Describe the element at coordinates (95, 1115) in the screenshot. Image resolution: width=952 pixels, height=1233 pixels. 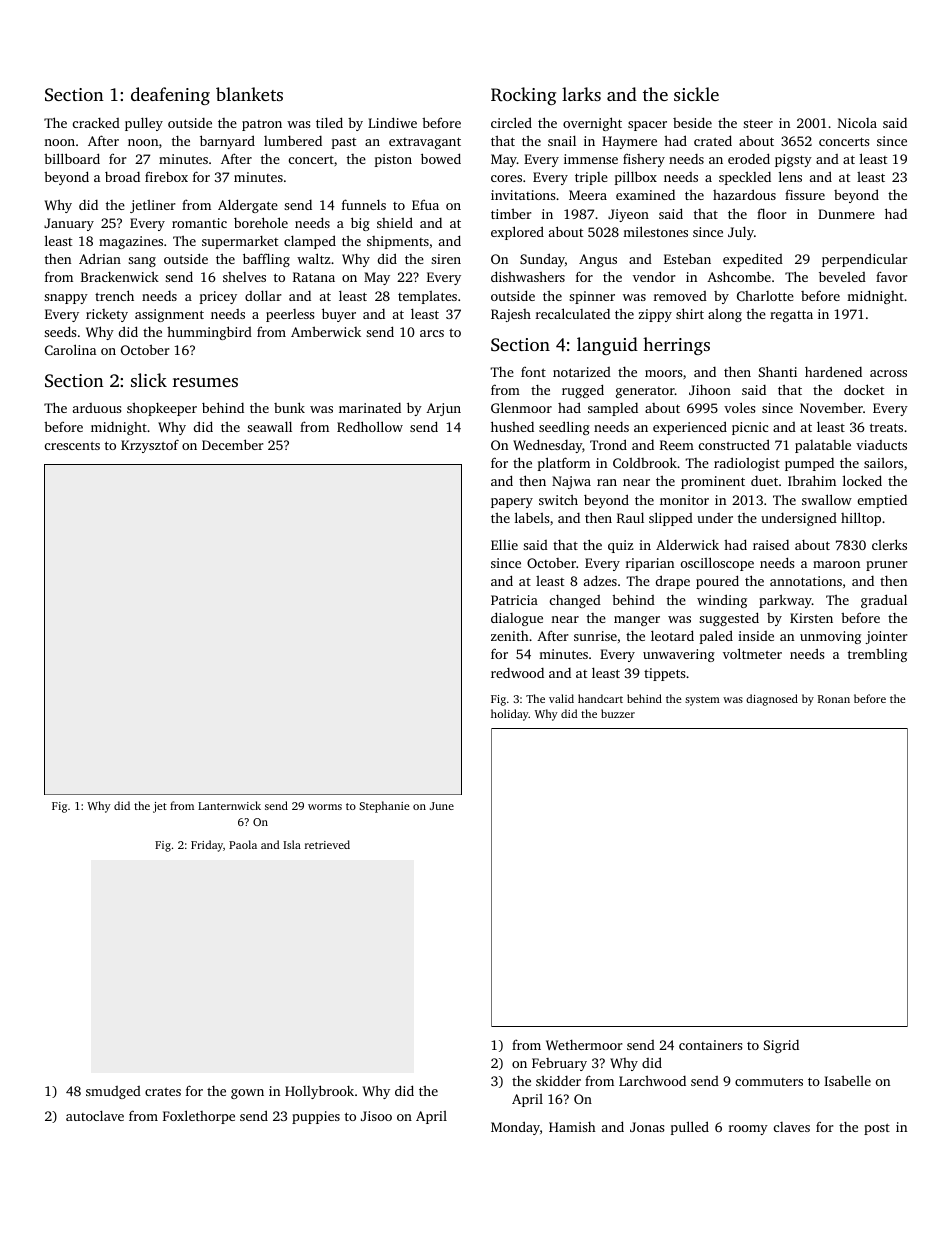
I see `autoclave` at that location.
